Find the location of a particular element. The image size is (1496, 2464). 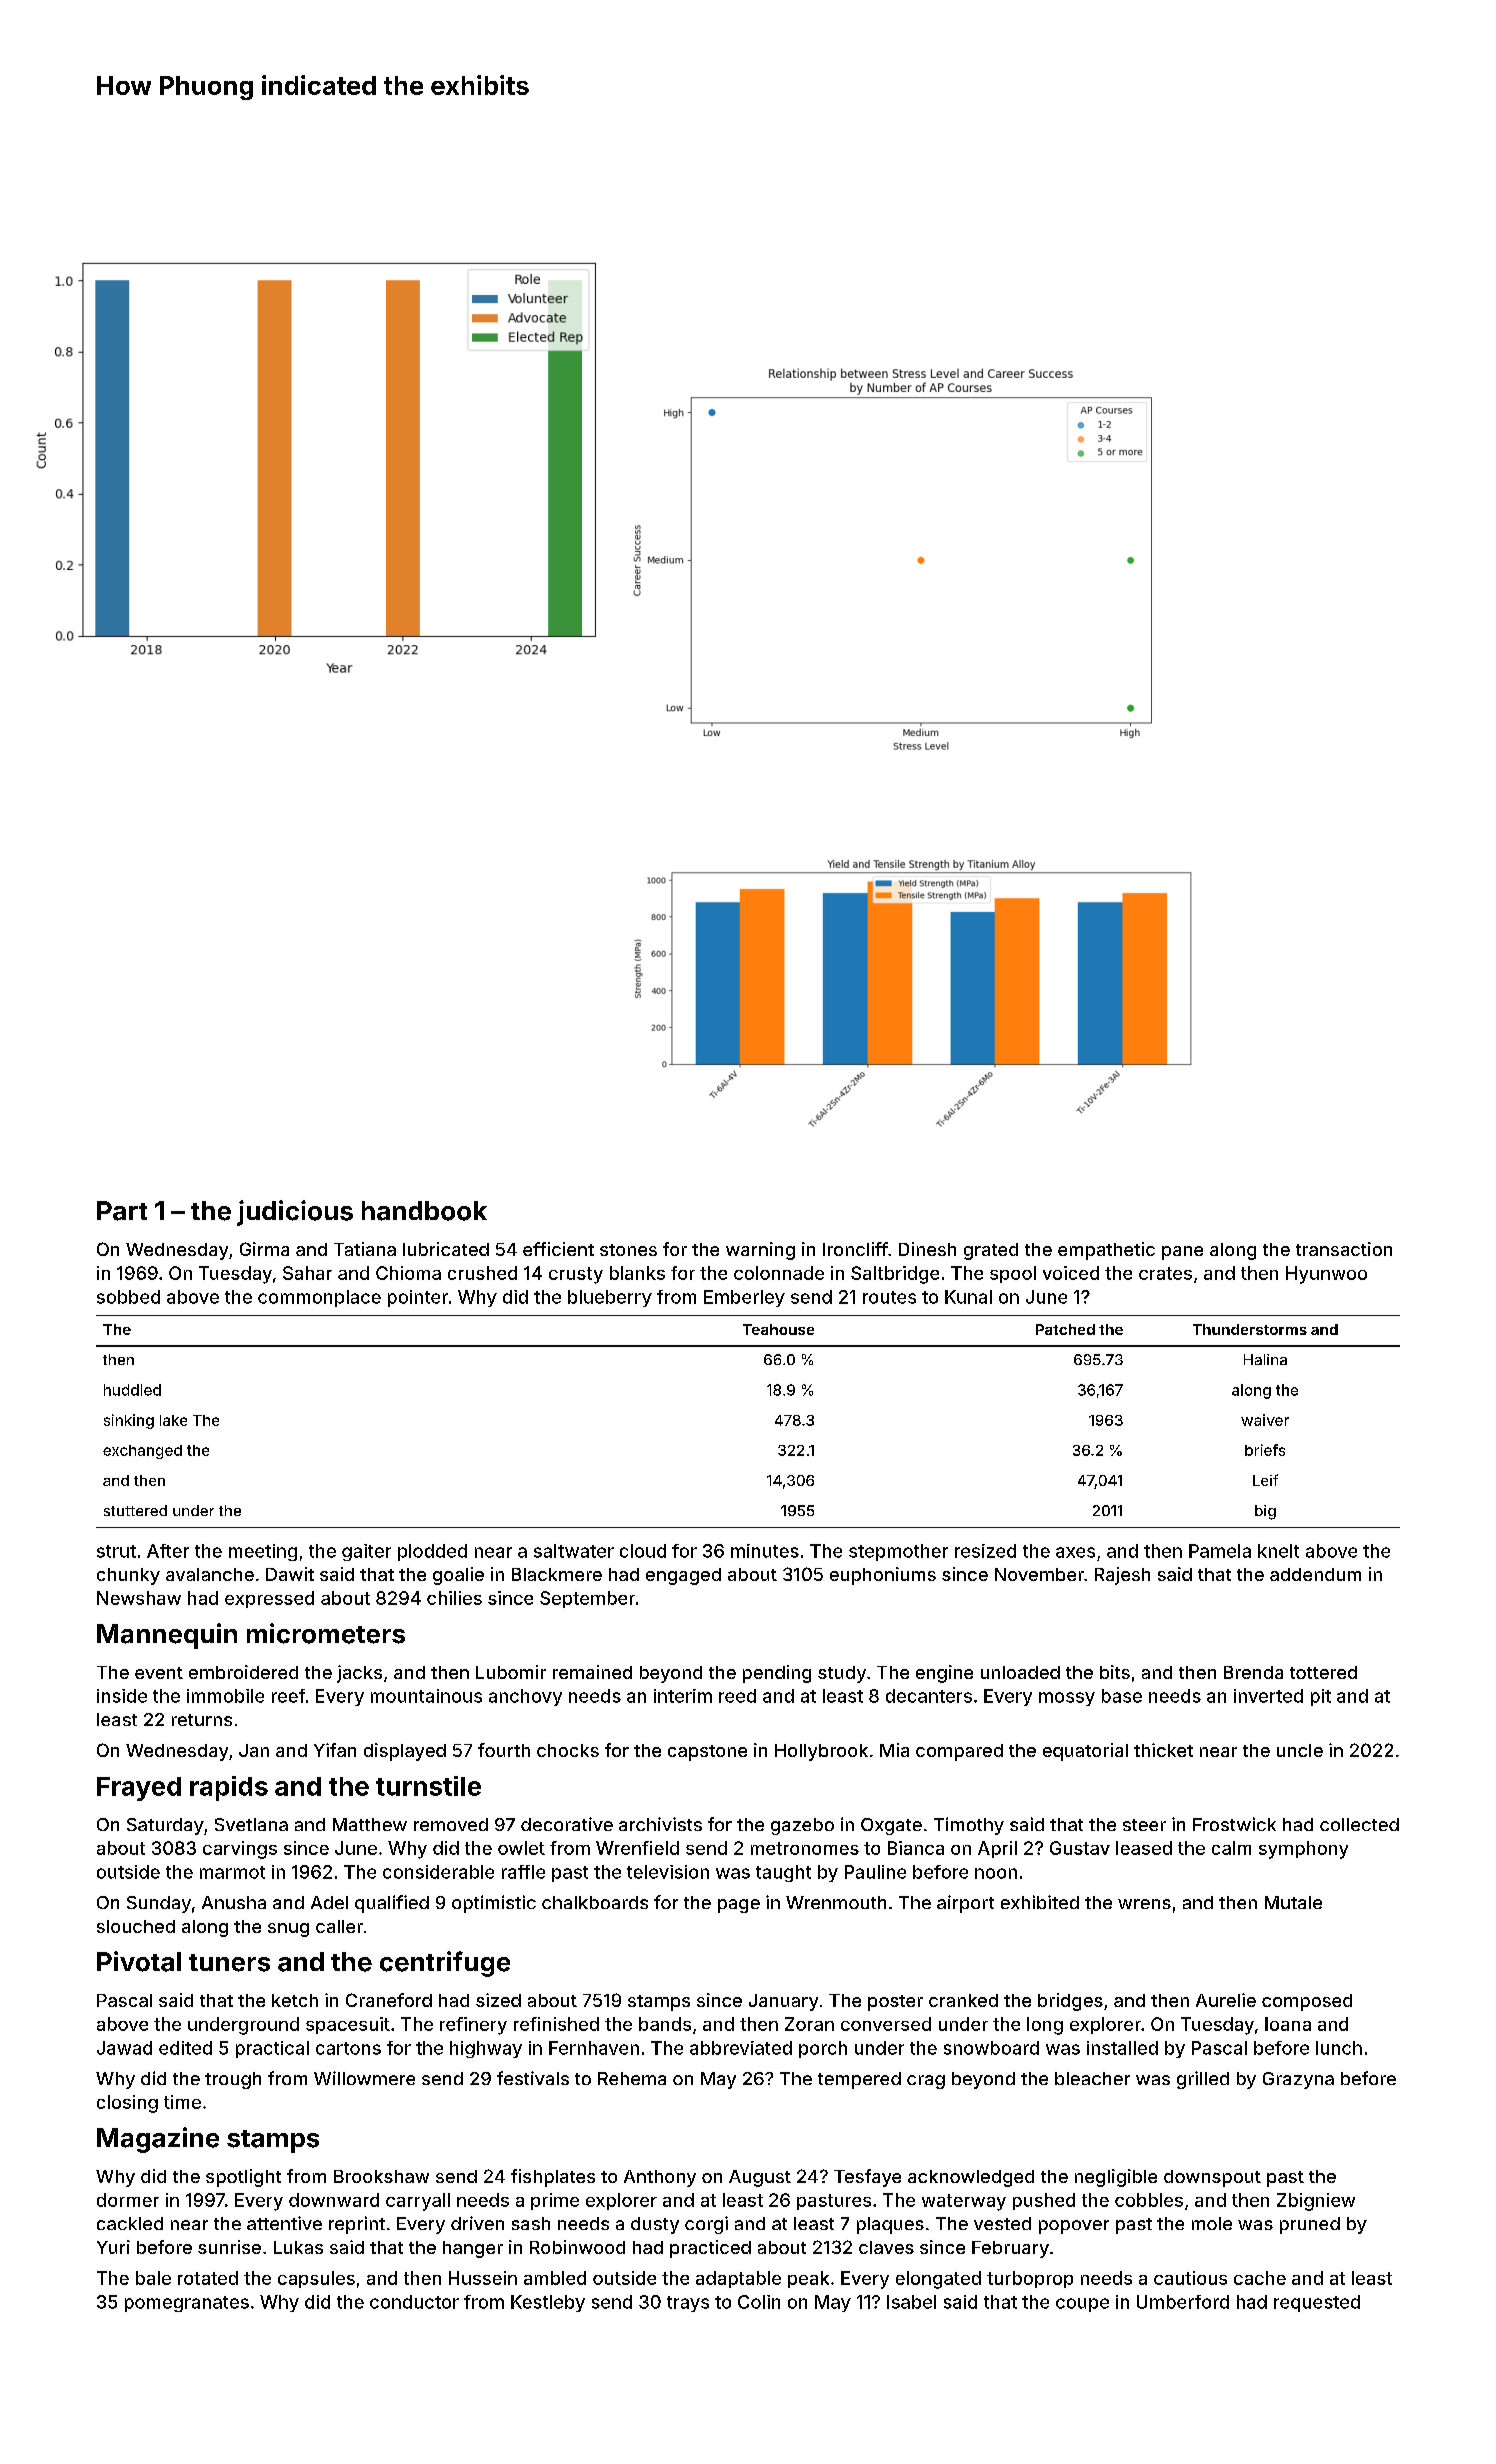

Part is located at coordinates (122, 1211).
